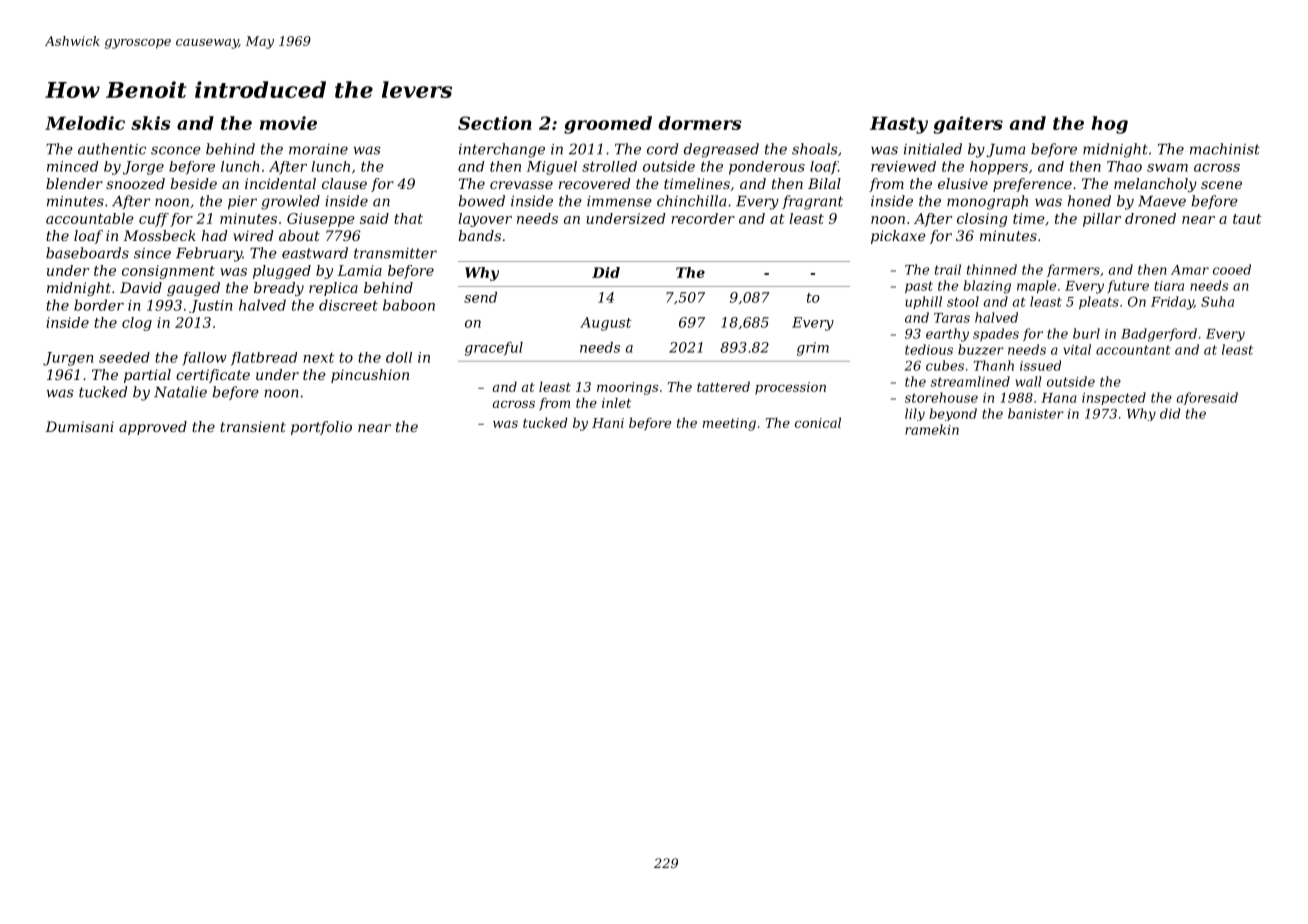 The image size is (1308, 924). Describe the element at coordinates (204, 359) in the image. I see `fallow` at that location.
